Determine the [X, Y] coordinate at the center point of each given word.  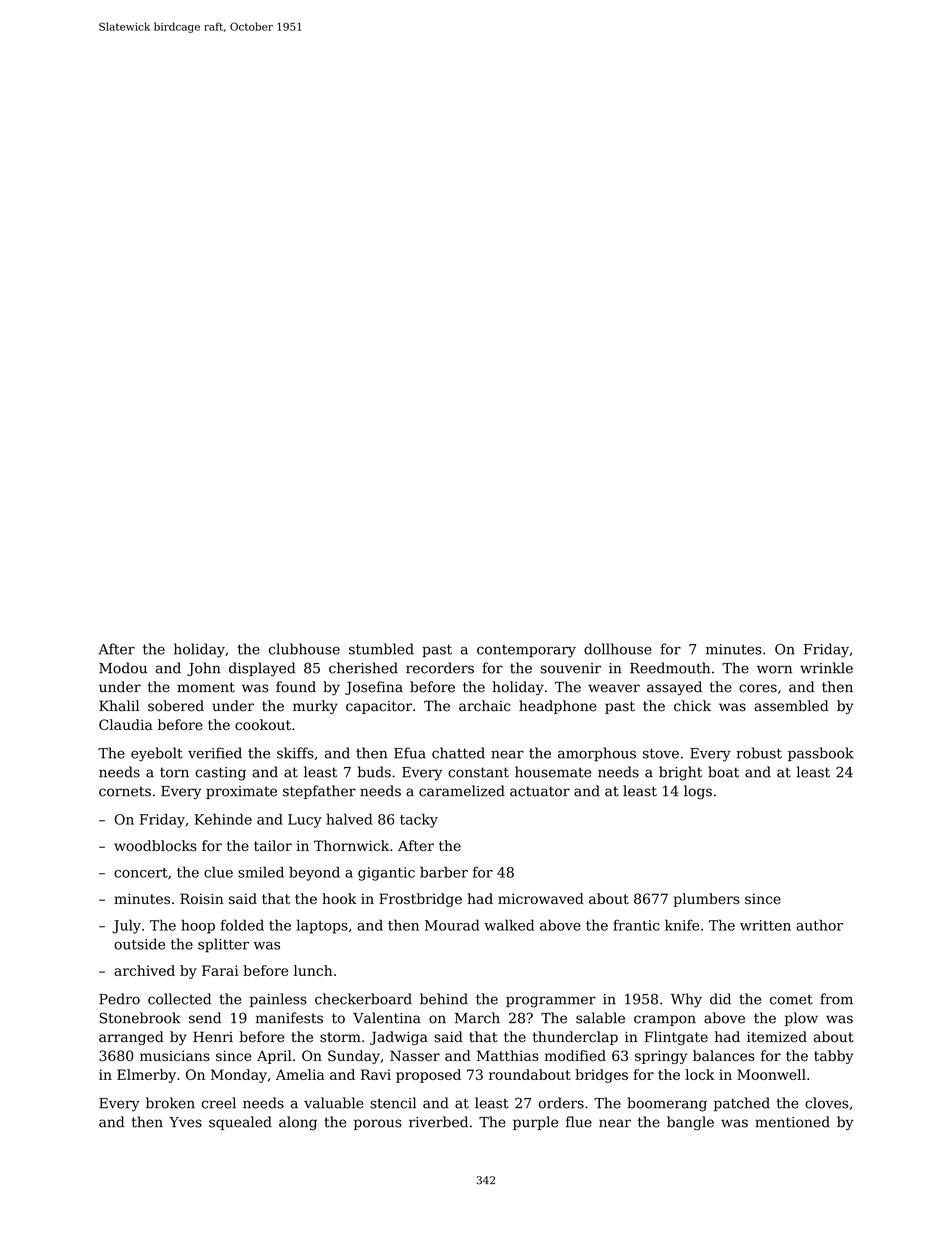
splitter [223, 945]
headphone [558, 707]
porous [378, 1124]
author [819, 925]
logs [698, 792]
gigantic [386, 874]
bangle [690, 1123]
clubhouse [304, 649]
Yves [185, 1122]
